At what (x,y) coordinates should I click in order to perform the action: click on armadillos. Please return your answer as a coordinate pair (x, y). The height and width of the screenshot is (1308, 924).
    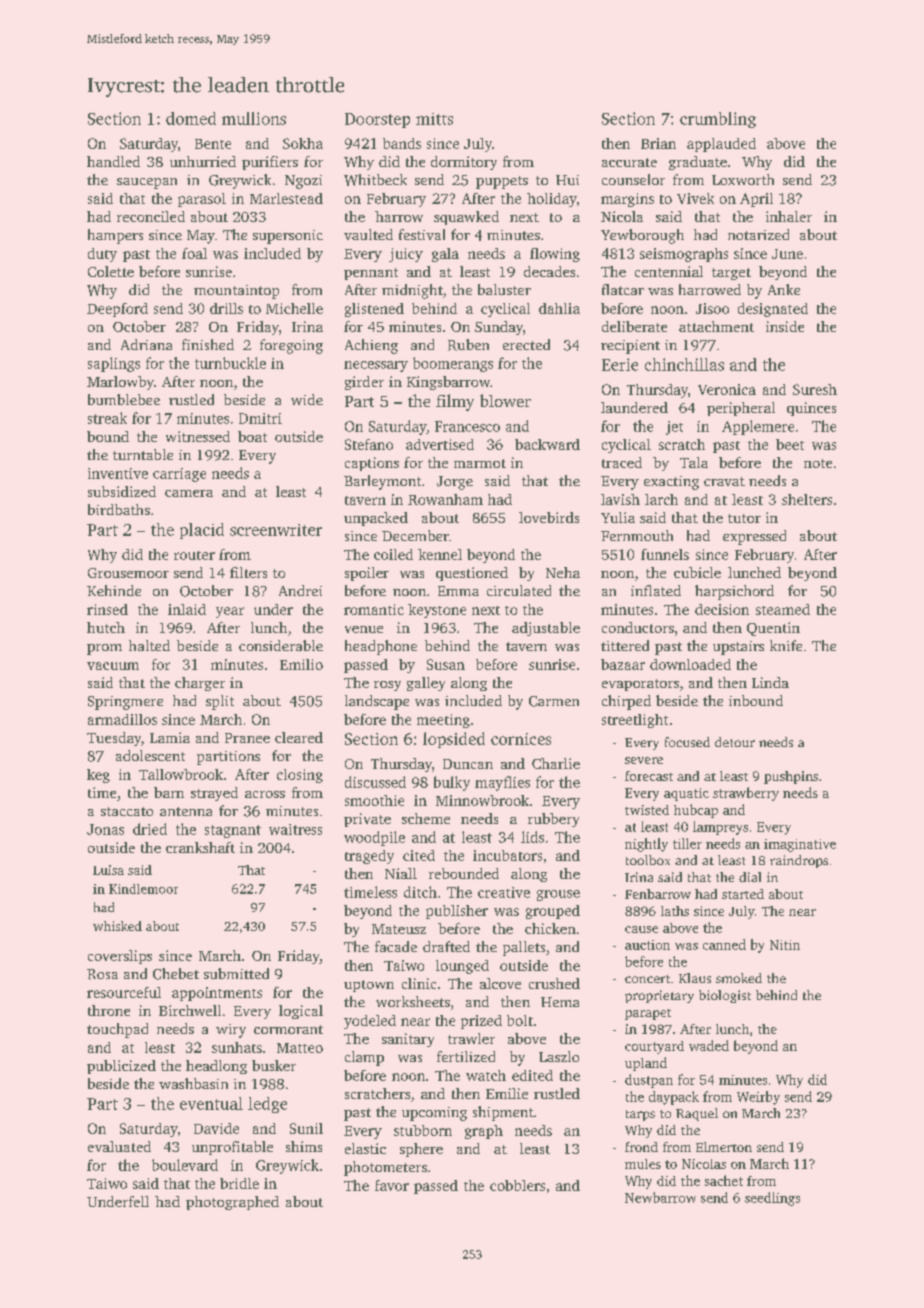
    Looking at the image, I should click on (122, 719).
